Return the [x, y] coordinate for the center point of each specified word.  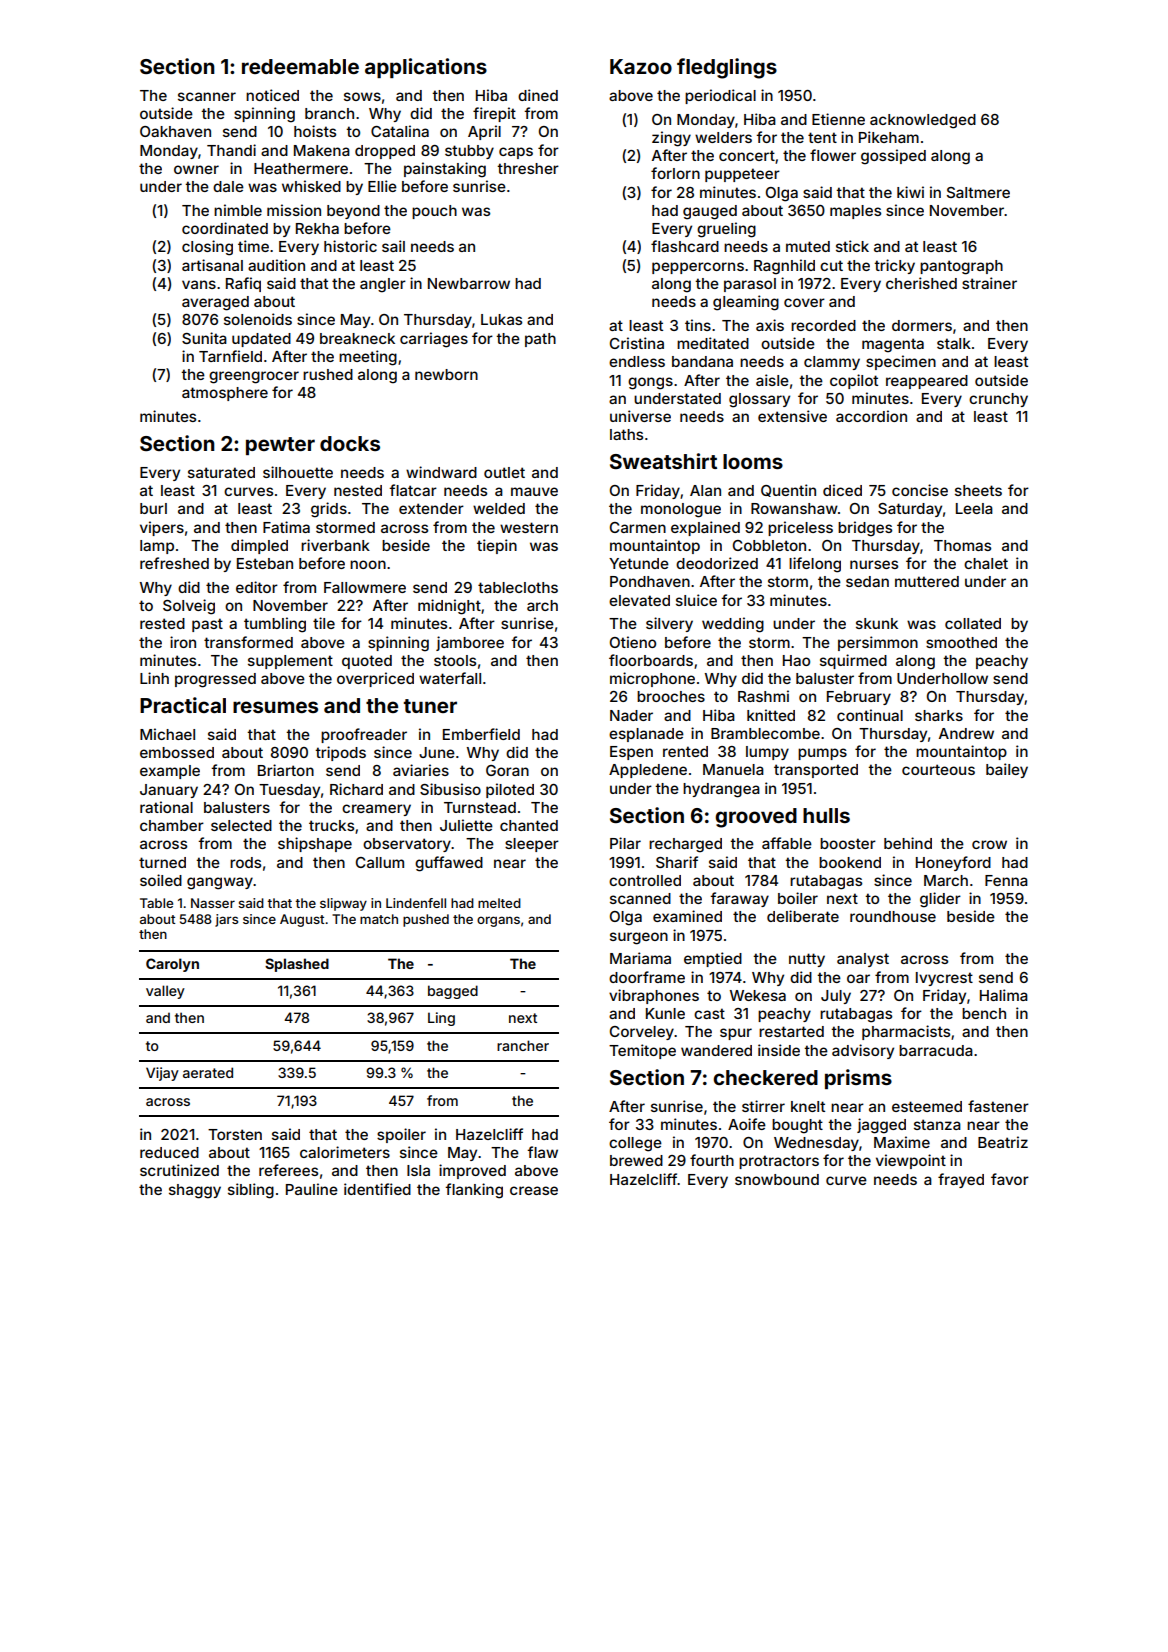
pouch [434, 212]
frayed [961, 1180]
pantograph [961, 267]
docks [350, 443]
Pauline [312, 1189]
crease [534, 1190]
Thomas [962, 545]
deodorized [717, 563]
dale [228, 186]
